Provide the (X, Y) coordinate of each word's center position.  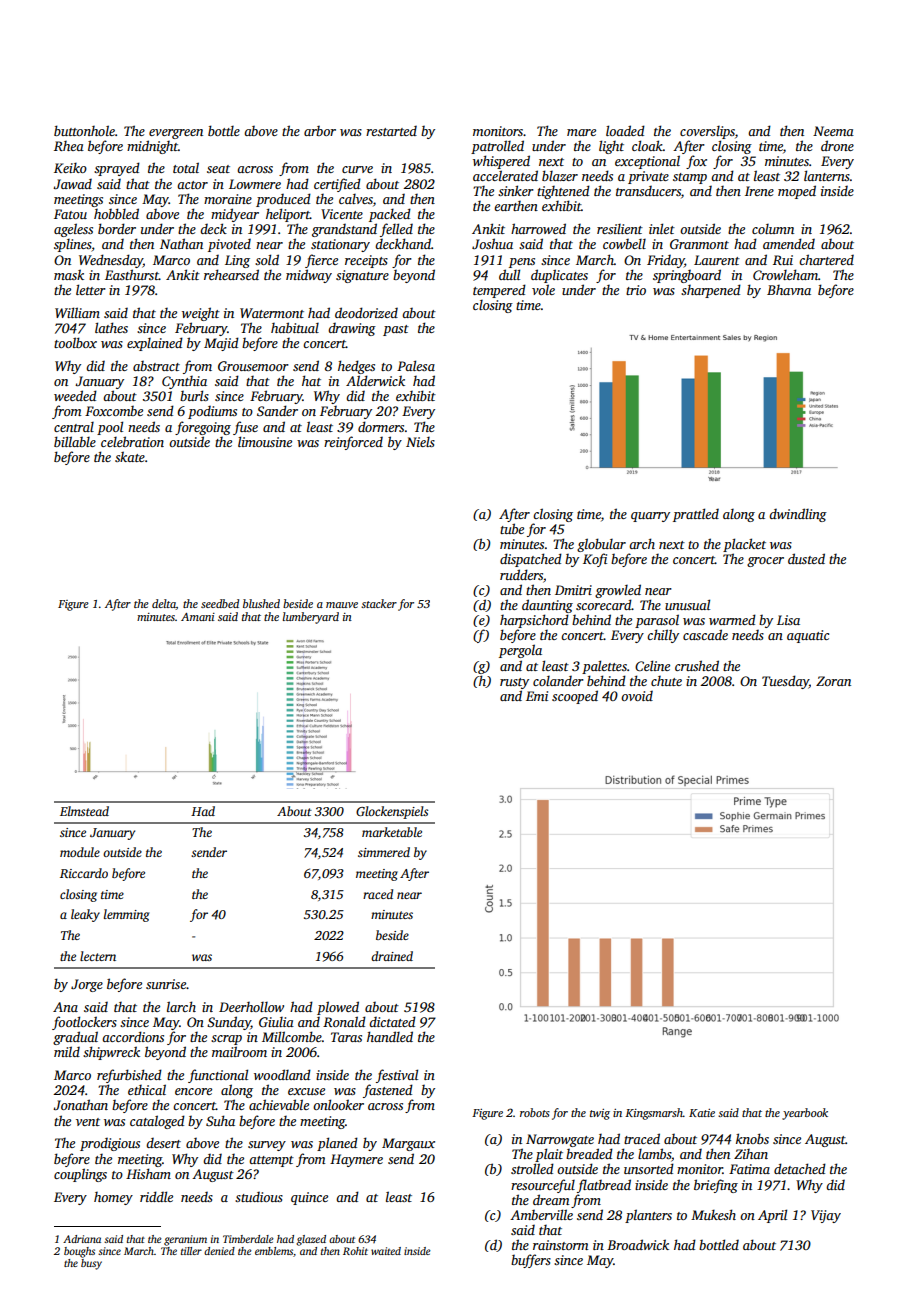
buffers (531, 1261)
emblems (274, 1251)
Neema (833, 131)
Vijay (826, 1216)
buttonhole (84, 130)
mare (581, 132)
